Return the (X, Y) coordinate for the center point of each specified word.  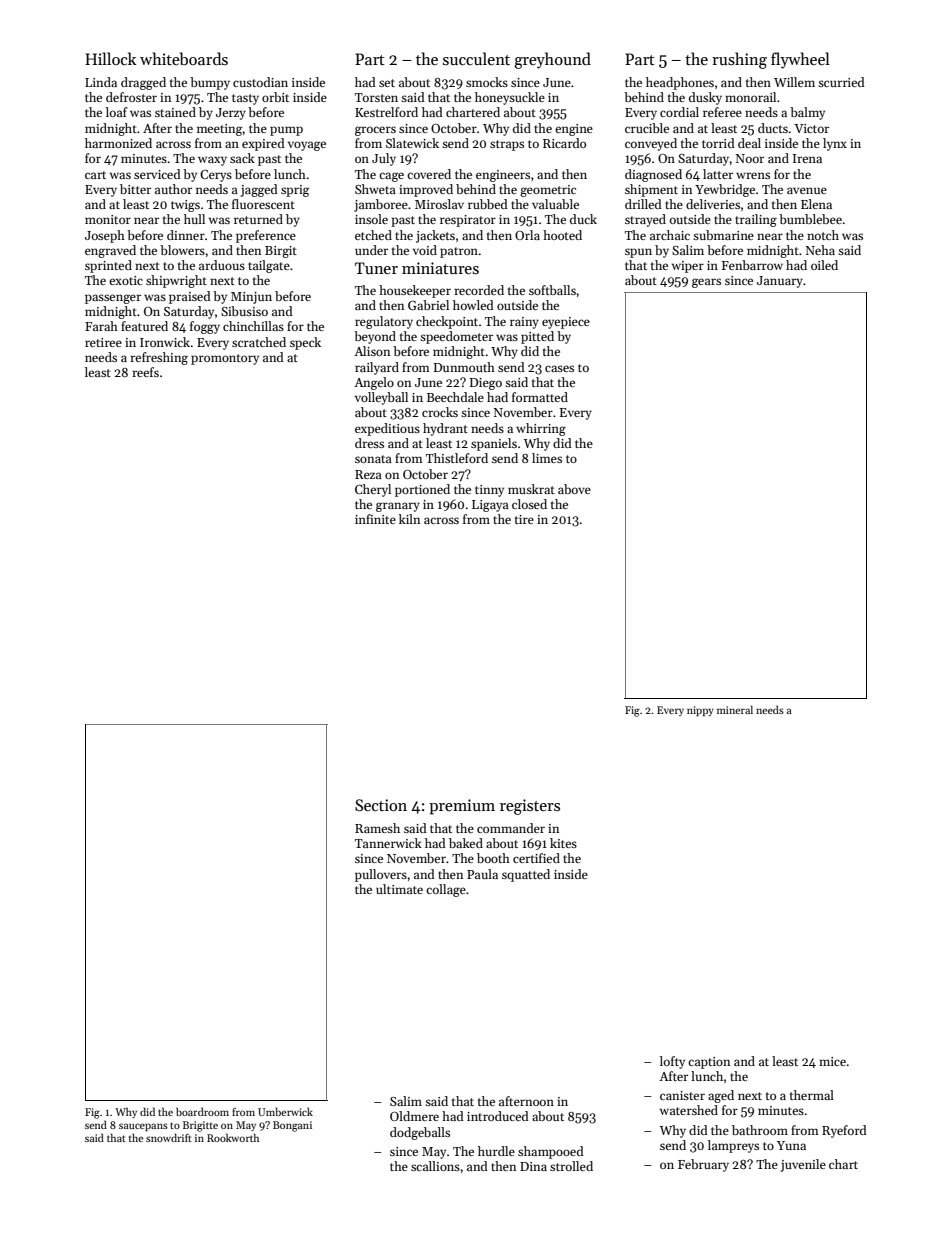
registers (530, 807)
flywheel (800, 60)
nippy (700, 711)
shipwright (176, 281)
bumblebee (810, 219)
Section (381, 805)
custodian (260, 82)
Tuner (376, 268)
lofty (672, 1062)
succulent (476, 58)
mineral (735, 709)
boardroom (202, 1111)
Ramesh (377, 828)
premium (462, 807)
